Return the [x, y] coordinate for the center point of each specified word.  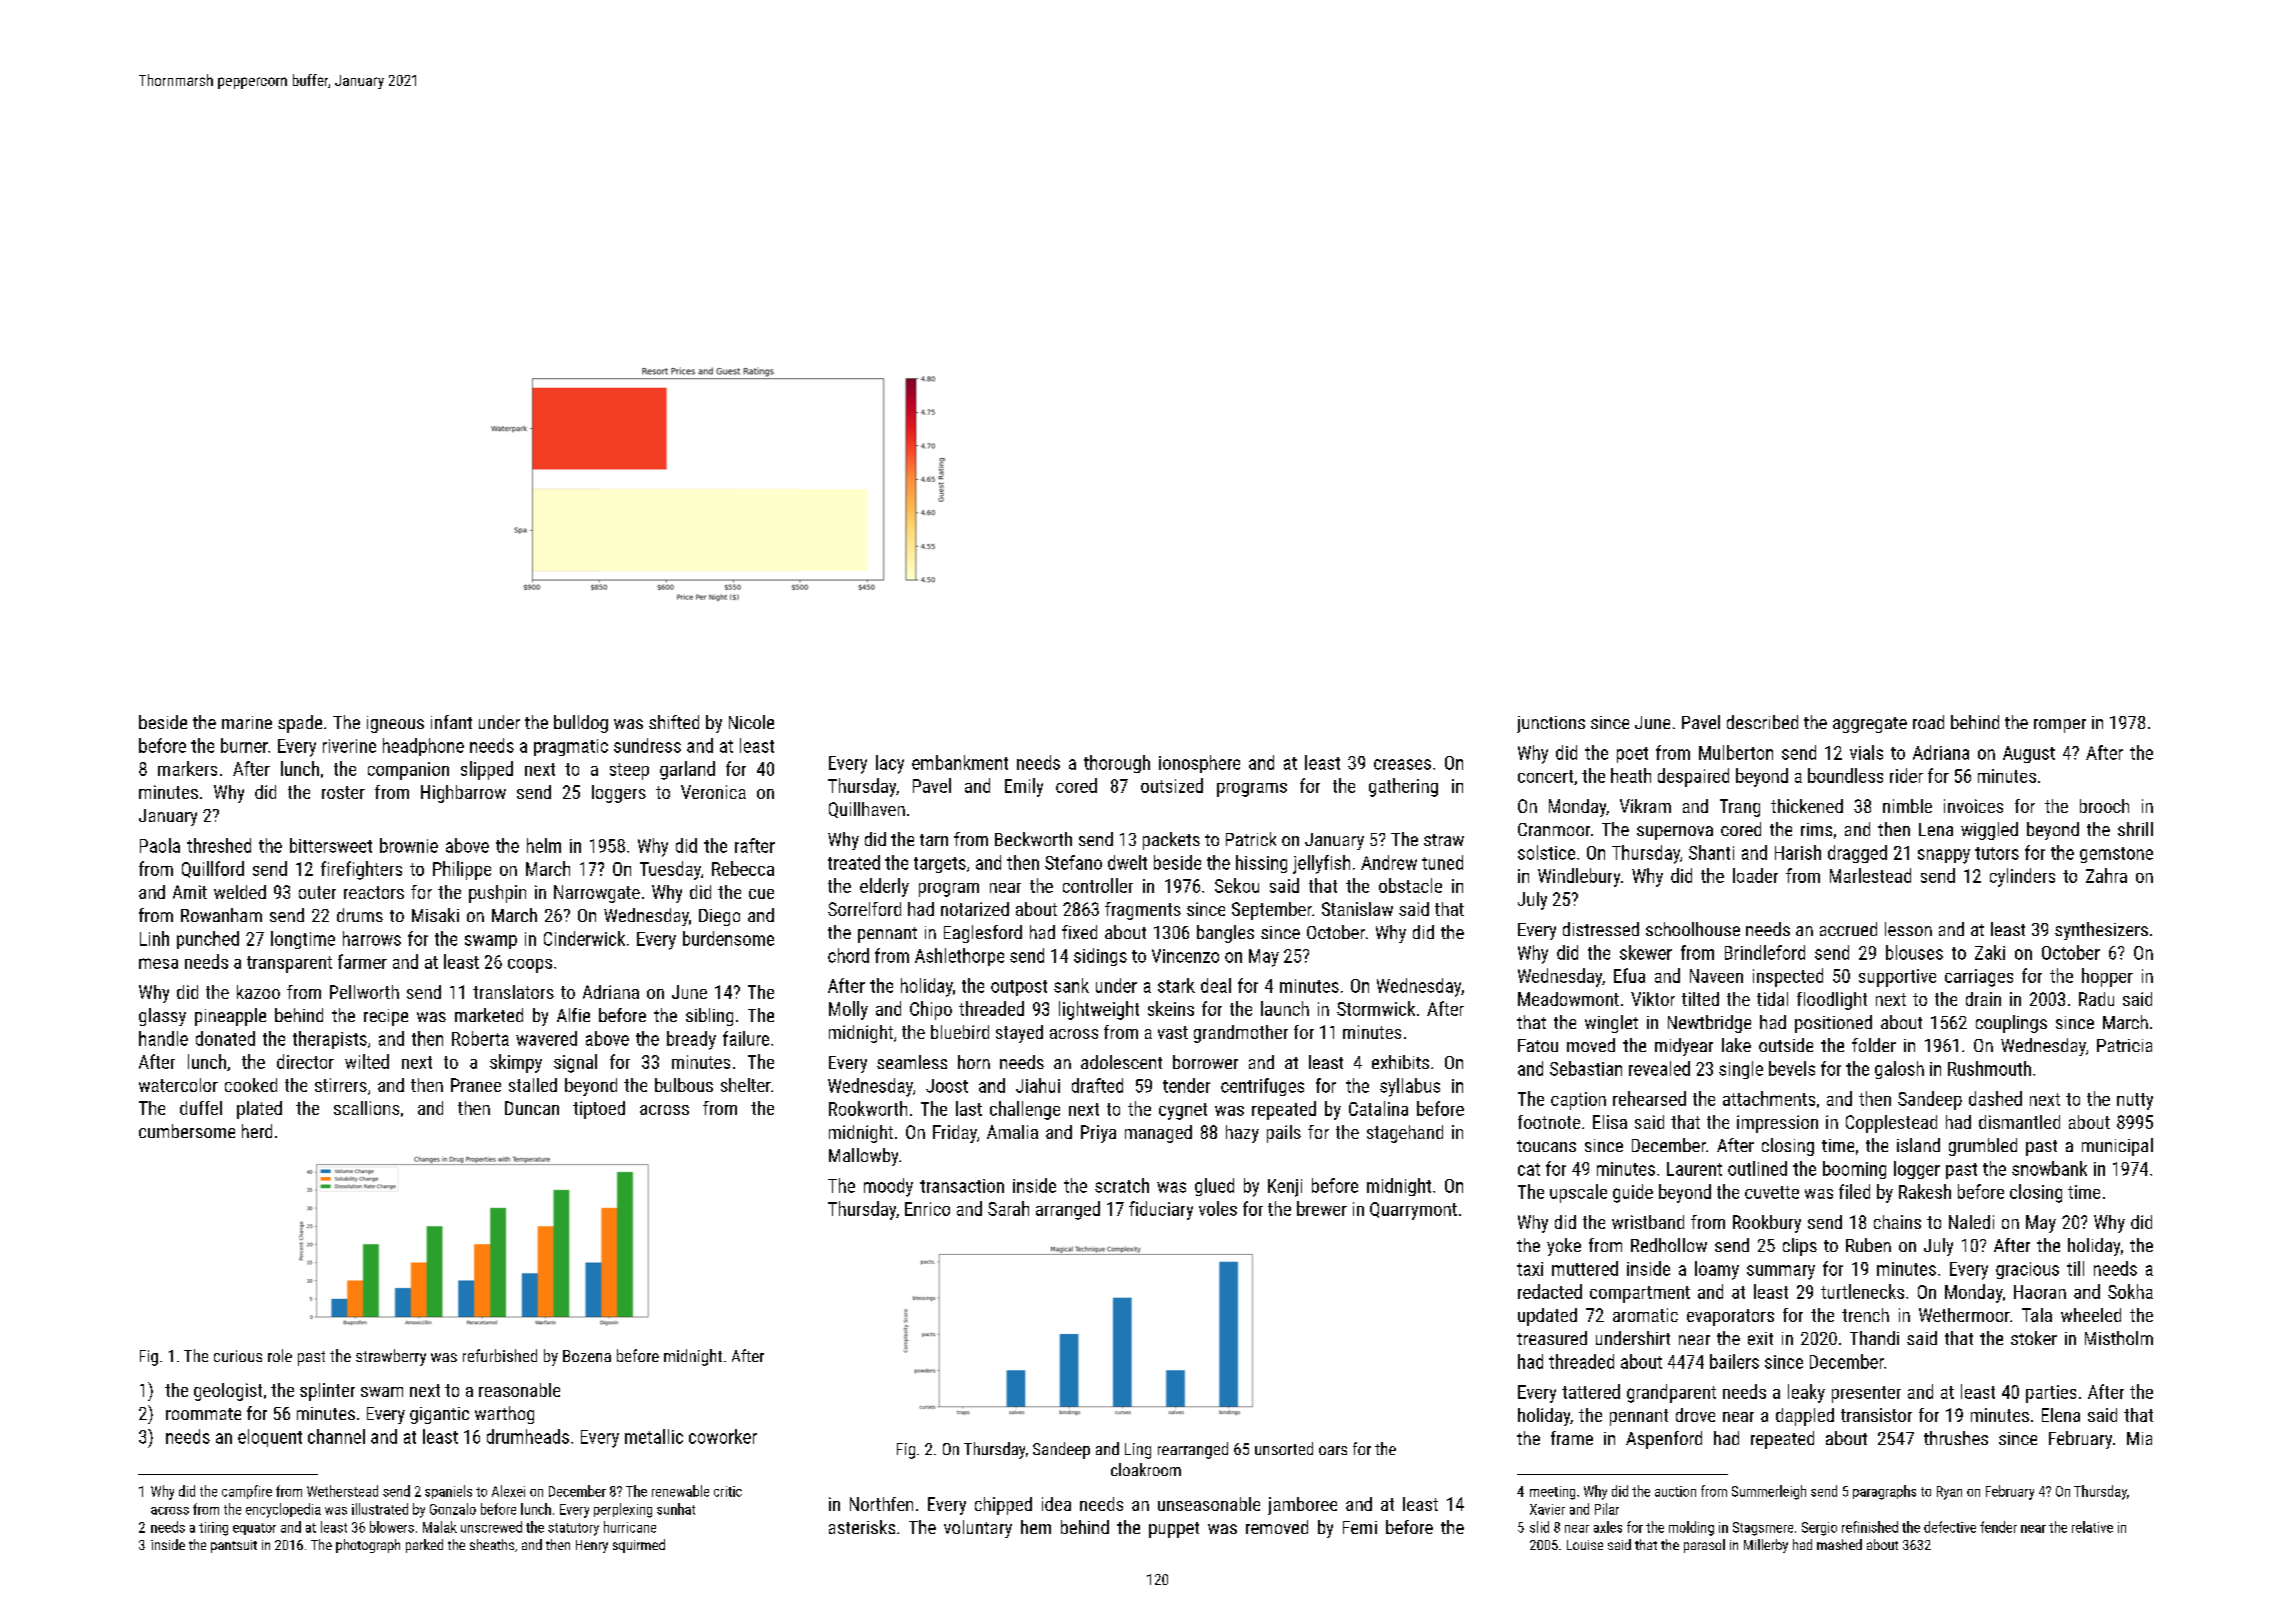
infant [451, 722]
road [1928, 722]
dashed [1995, 1098]
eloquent [270, 1438]
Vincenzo [1185, 956]
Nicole [751, 722]
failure [746, 1038]
